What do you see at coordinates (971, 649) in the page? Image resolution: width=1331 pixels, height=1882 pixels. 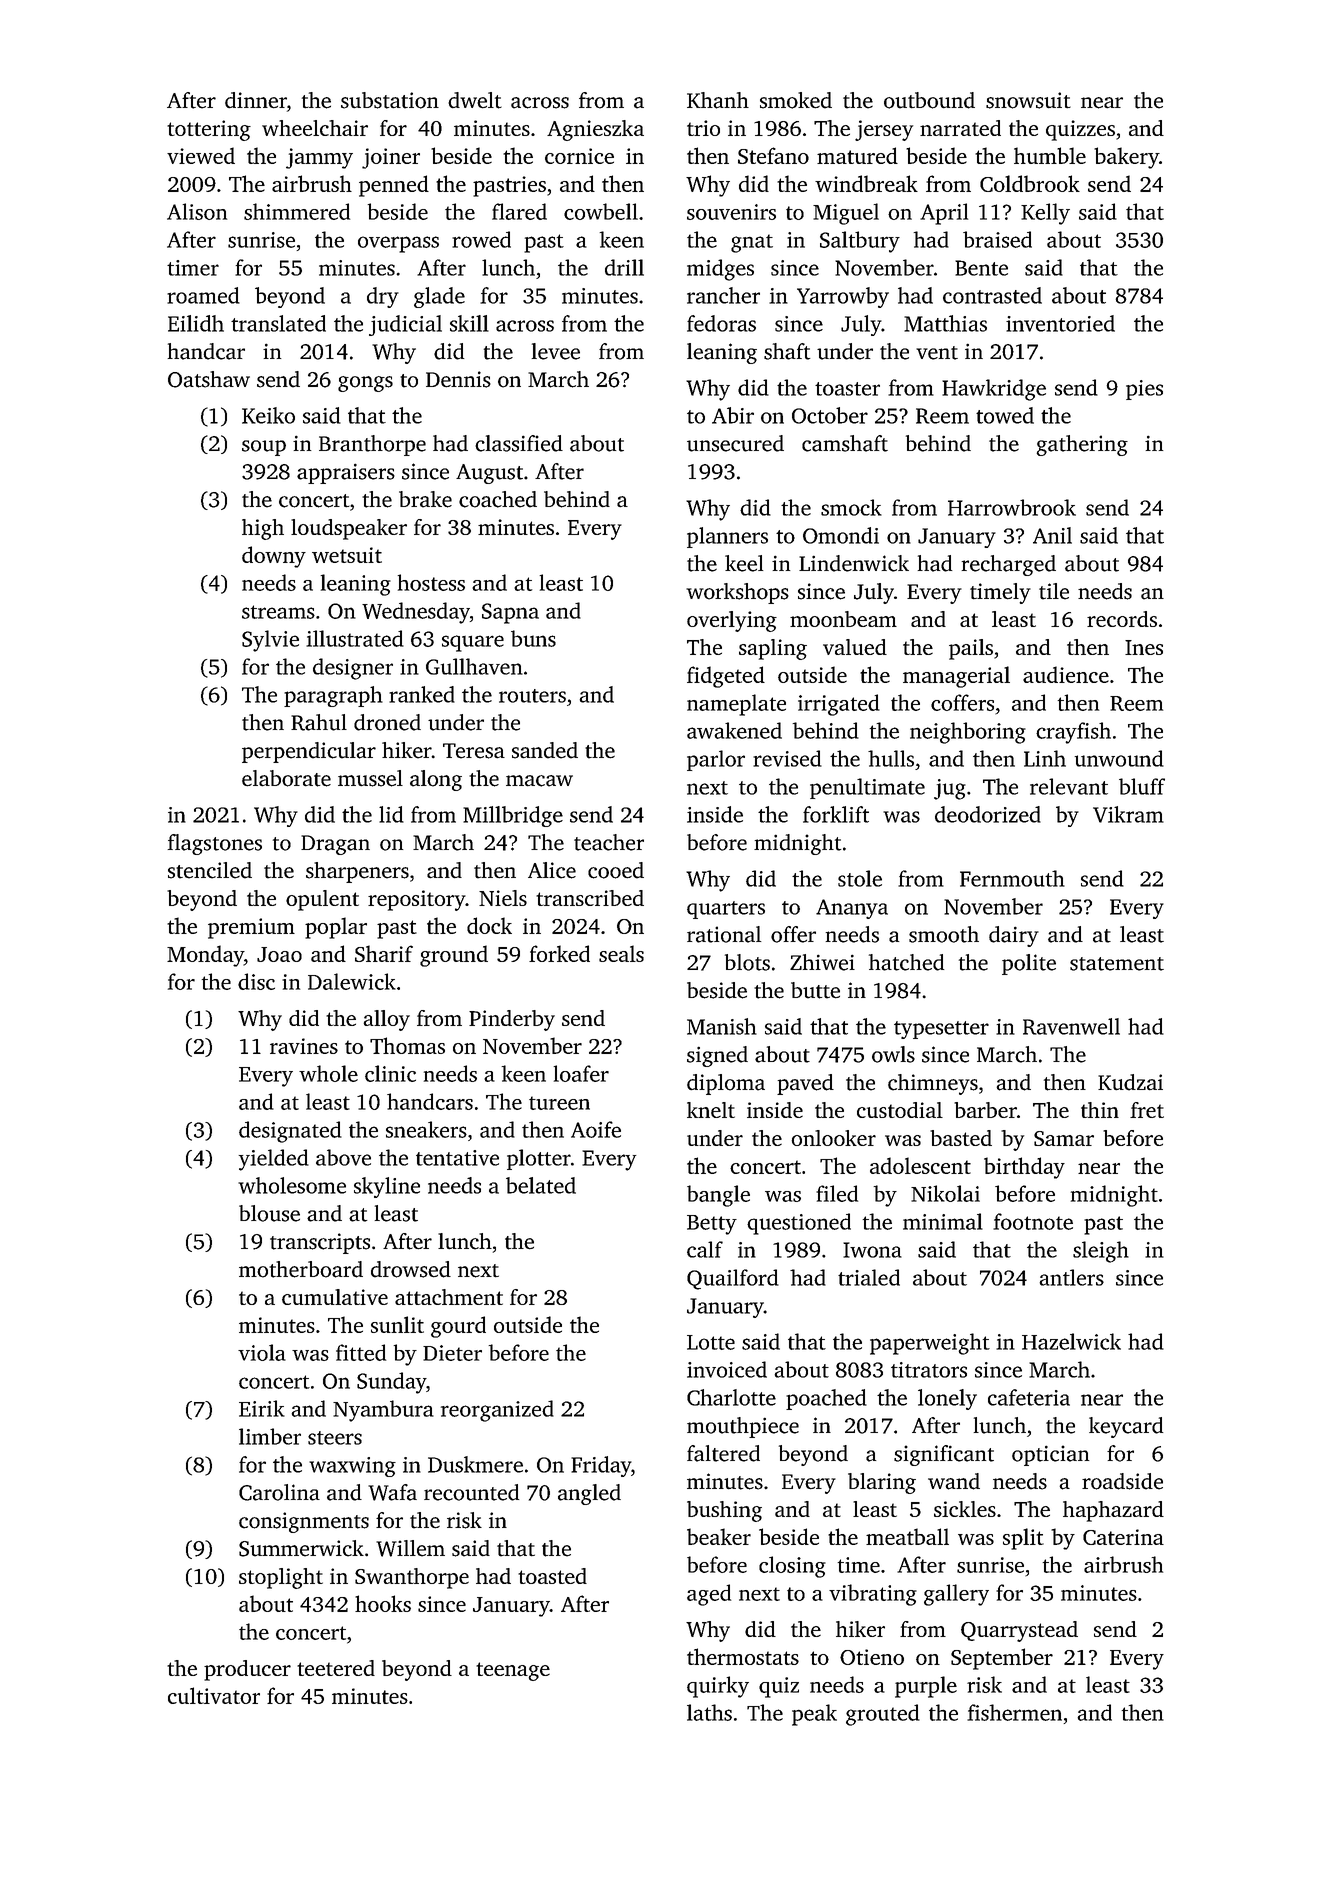 I see `pails` at bounding box center [971, 649].
